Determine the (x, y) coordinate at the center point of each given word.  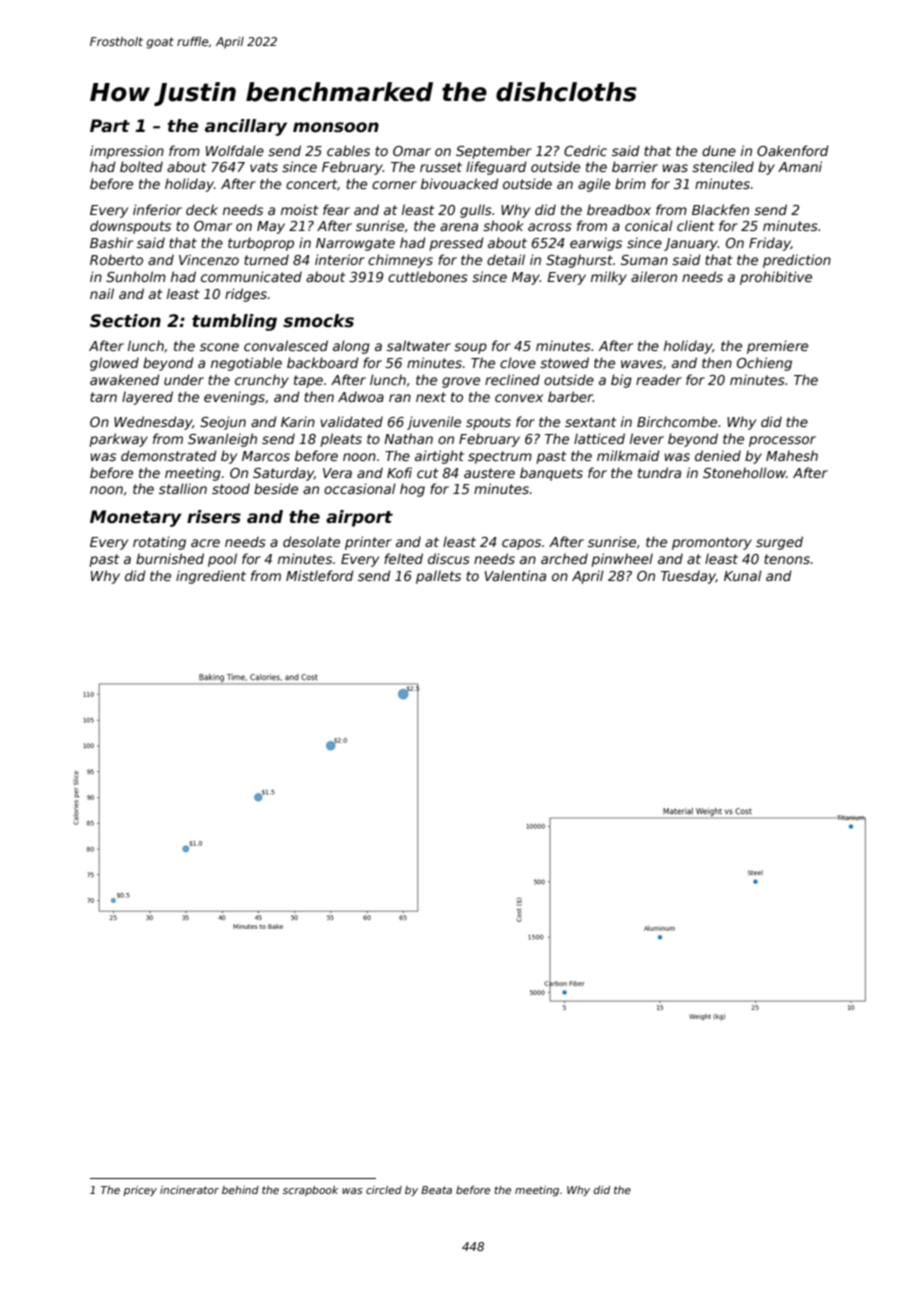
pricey (140, 1191)
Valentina (515, 575)
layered (147, 398)
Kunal (743, 575)
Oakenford (793, 150)
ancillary (246, 127)
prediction (797, 261)
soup (470, 348)
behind (240, 1190)
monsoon (336, 127)
